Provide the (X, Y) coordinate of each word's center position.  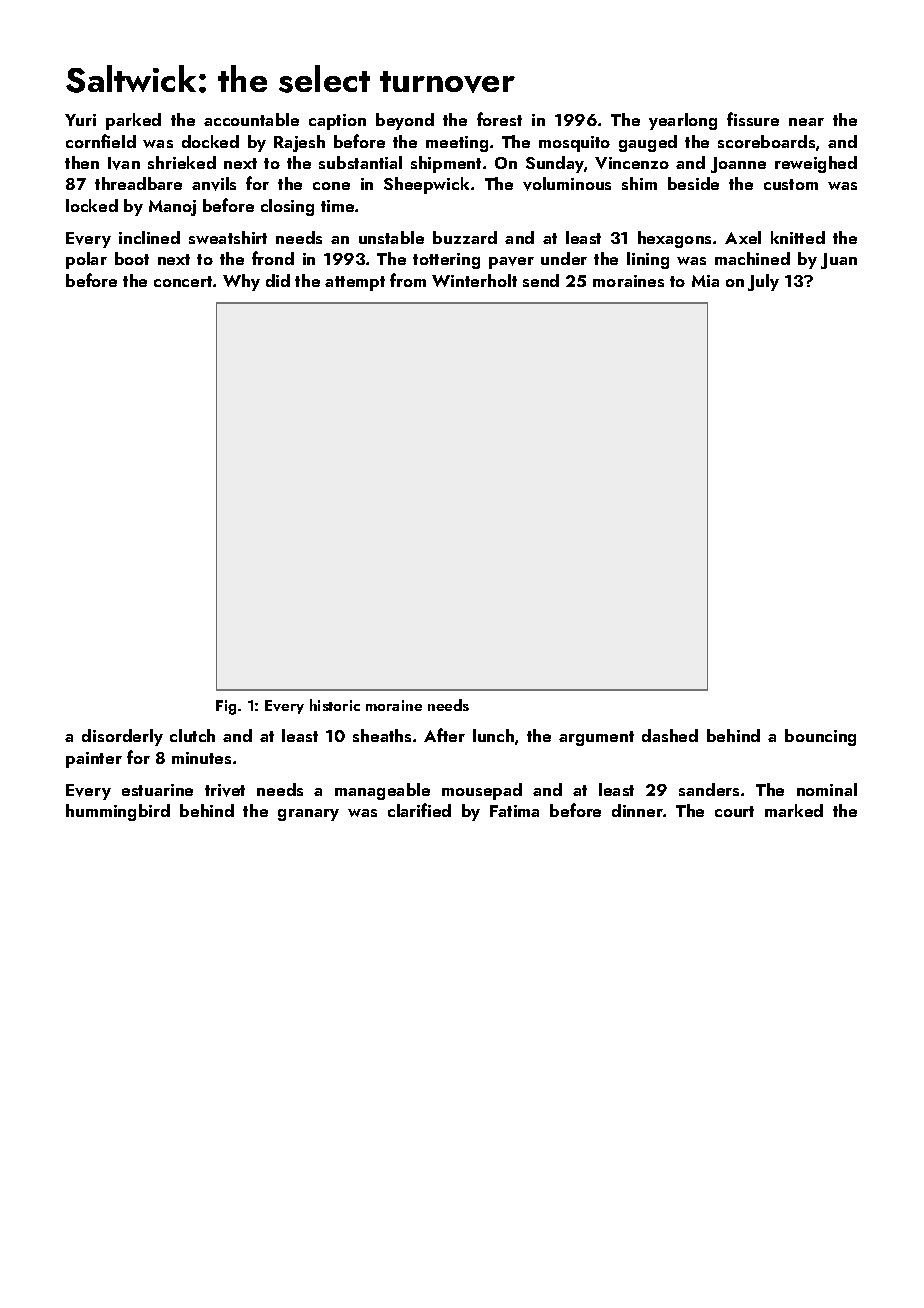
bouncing (820, 737)
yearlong (683, 121)
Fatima (514, 811)
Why (241, 282)
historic (335, 705)
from (408, 280)
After (444, 735)
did (278, 280)
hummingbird (118, 812)
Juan (839, 261)
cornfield (101, 141)
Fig (226, 707)
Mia (705, 281)
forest (499, 119)
